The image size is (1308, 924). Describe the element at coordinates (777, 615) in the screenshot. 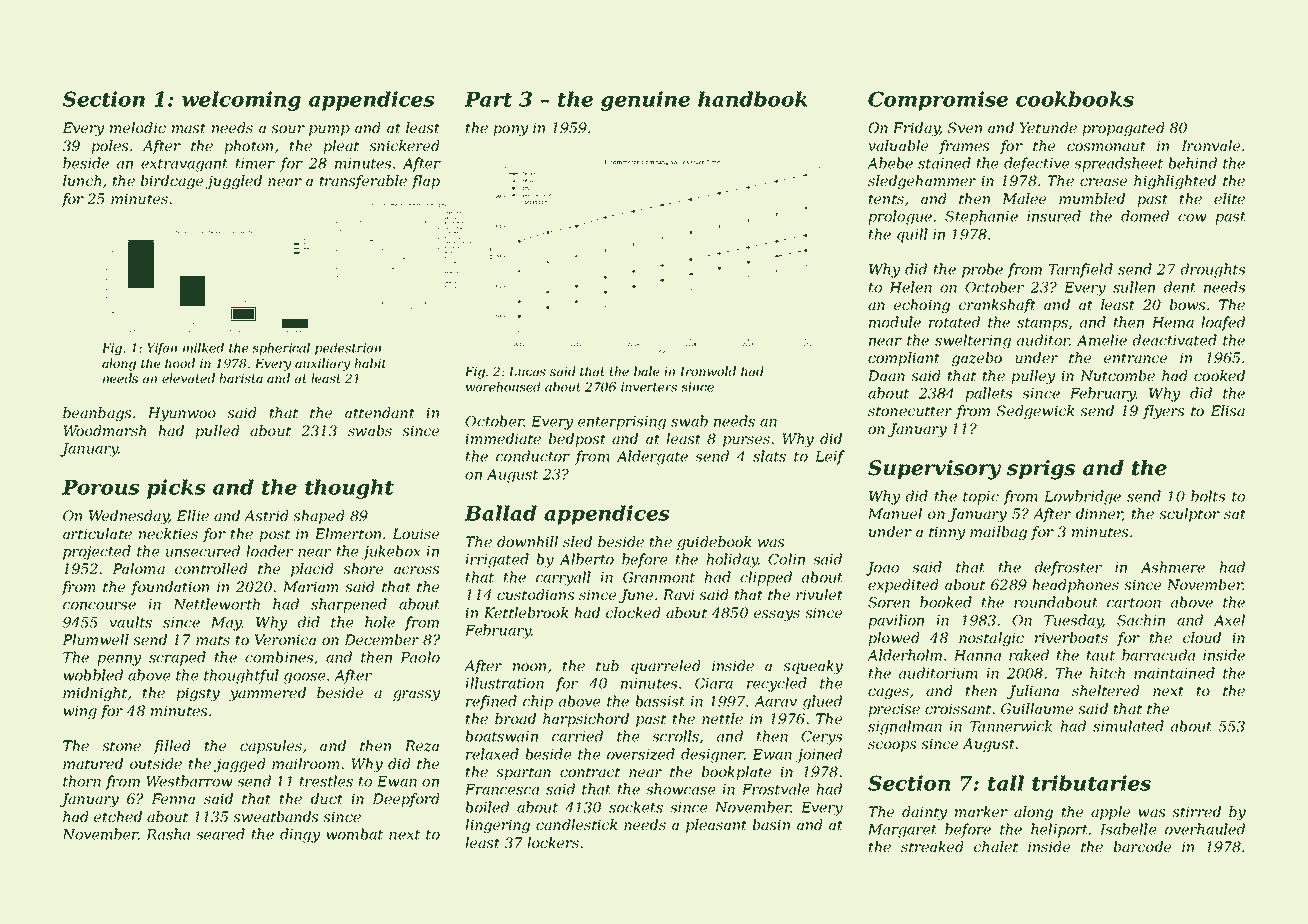

I see `essays` at that location.
